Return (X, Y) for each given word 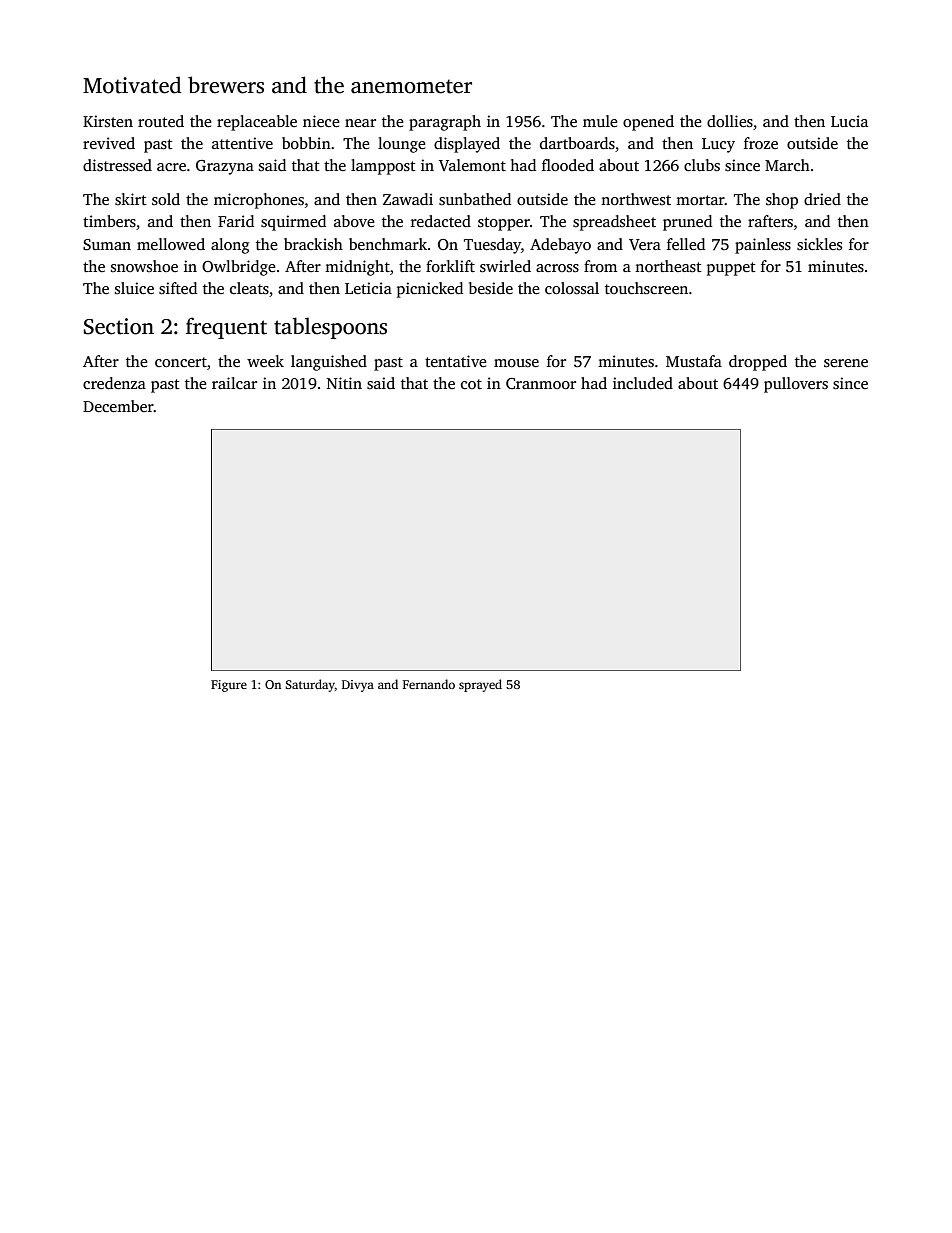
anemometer (411, 86)
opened (648, 123)
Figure (229, 686)
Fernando (429, 684)
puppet (731, 269)
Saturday (310, 685)
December (118, 406)
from (600, 266)
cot (471, 384)
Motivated (132, 85)
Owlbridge (239, 268)
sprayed (480, 685)
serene (846, 363)
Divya (358, 686)
